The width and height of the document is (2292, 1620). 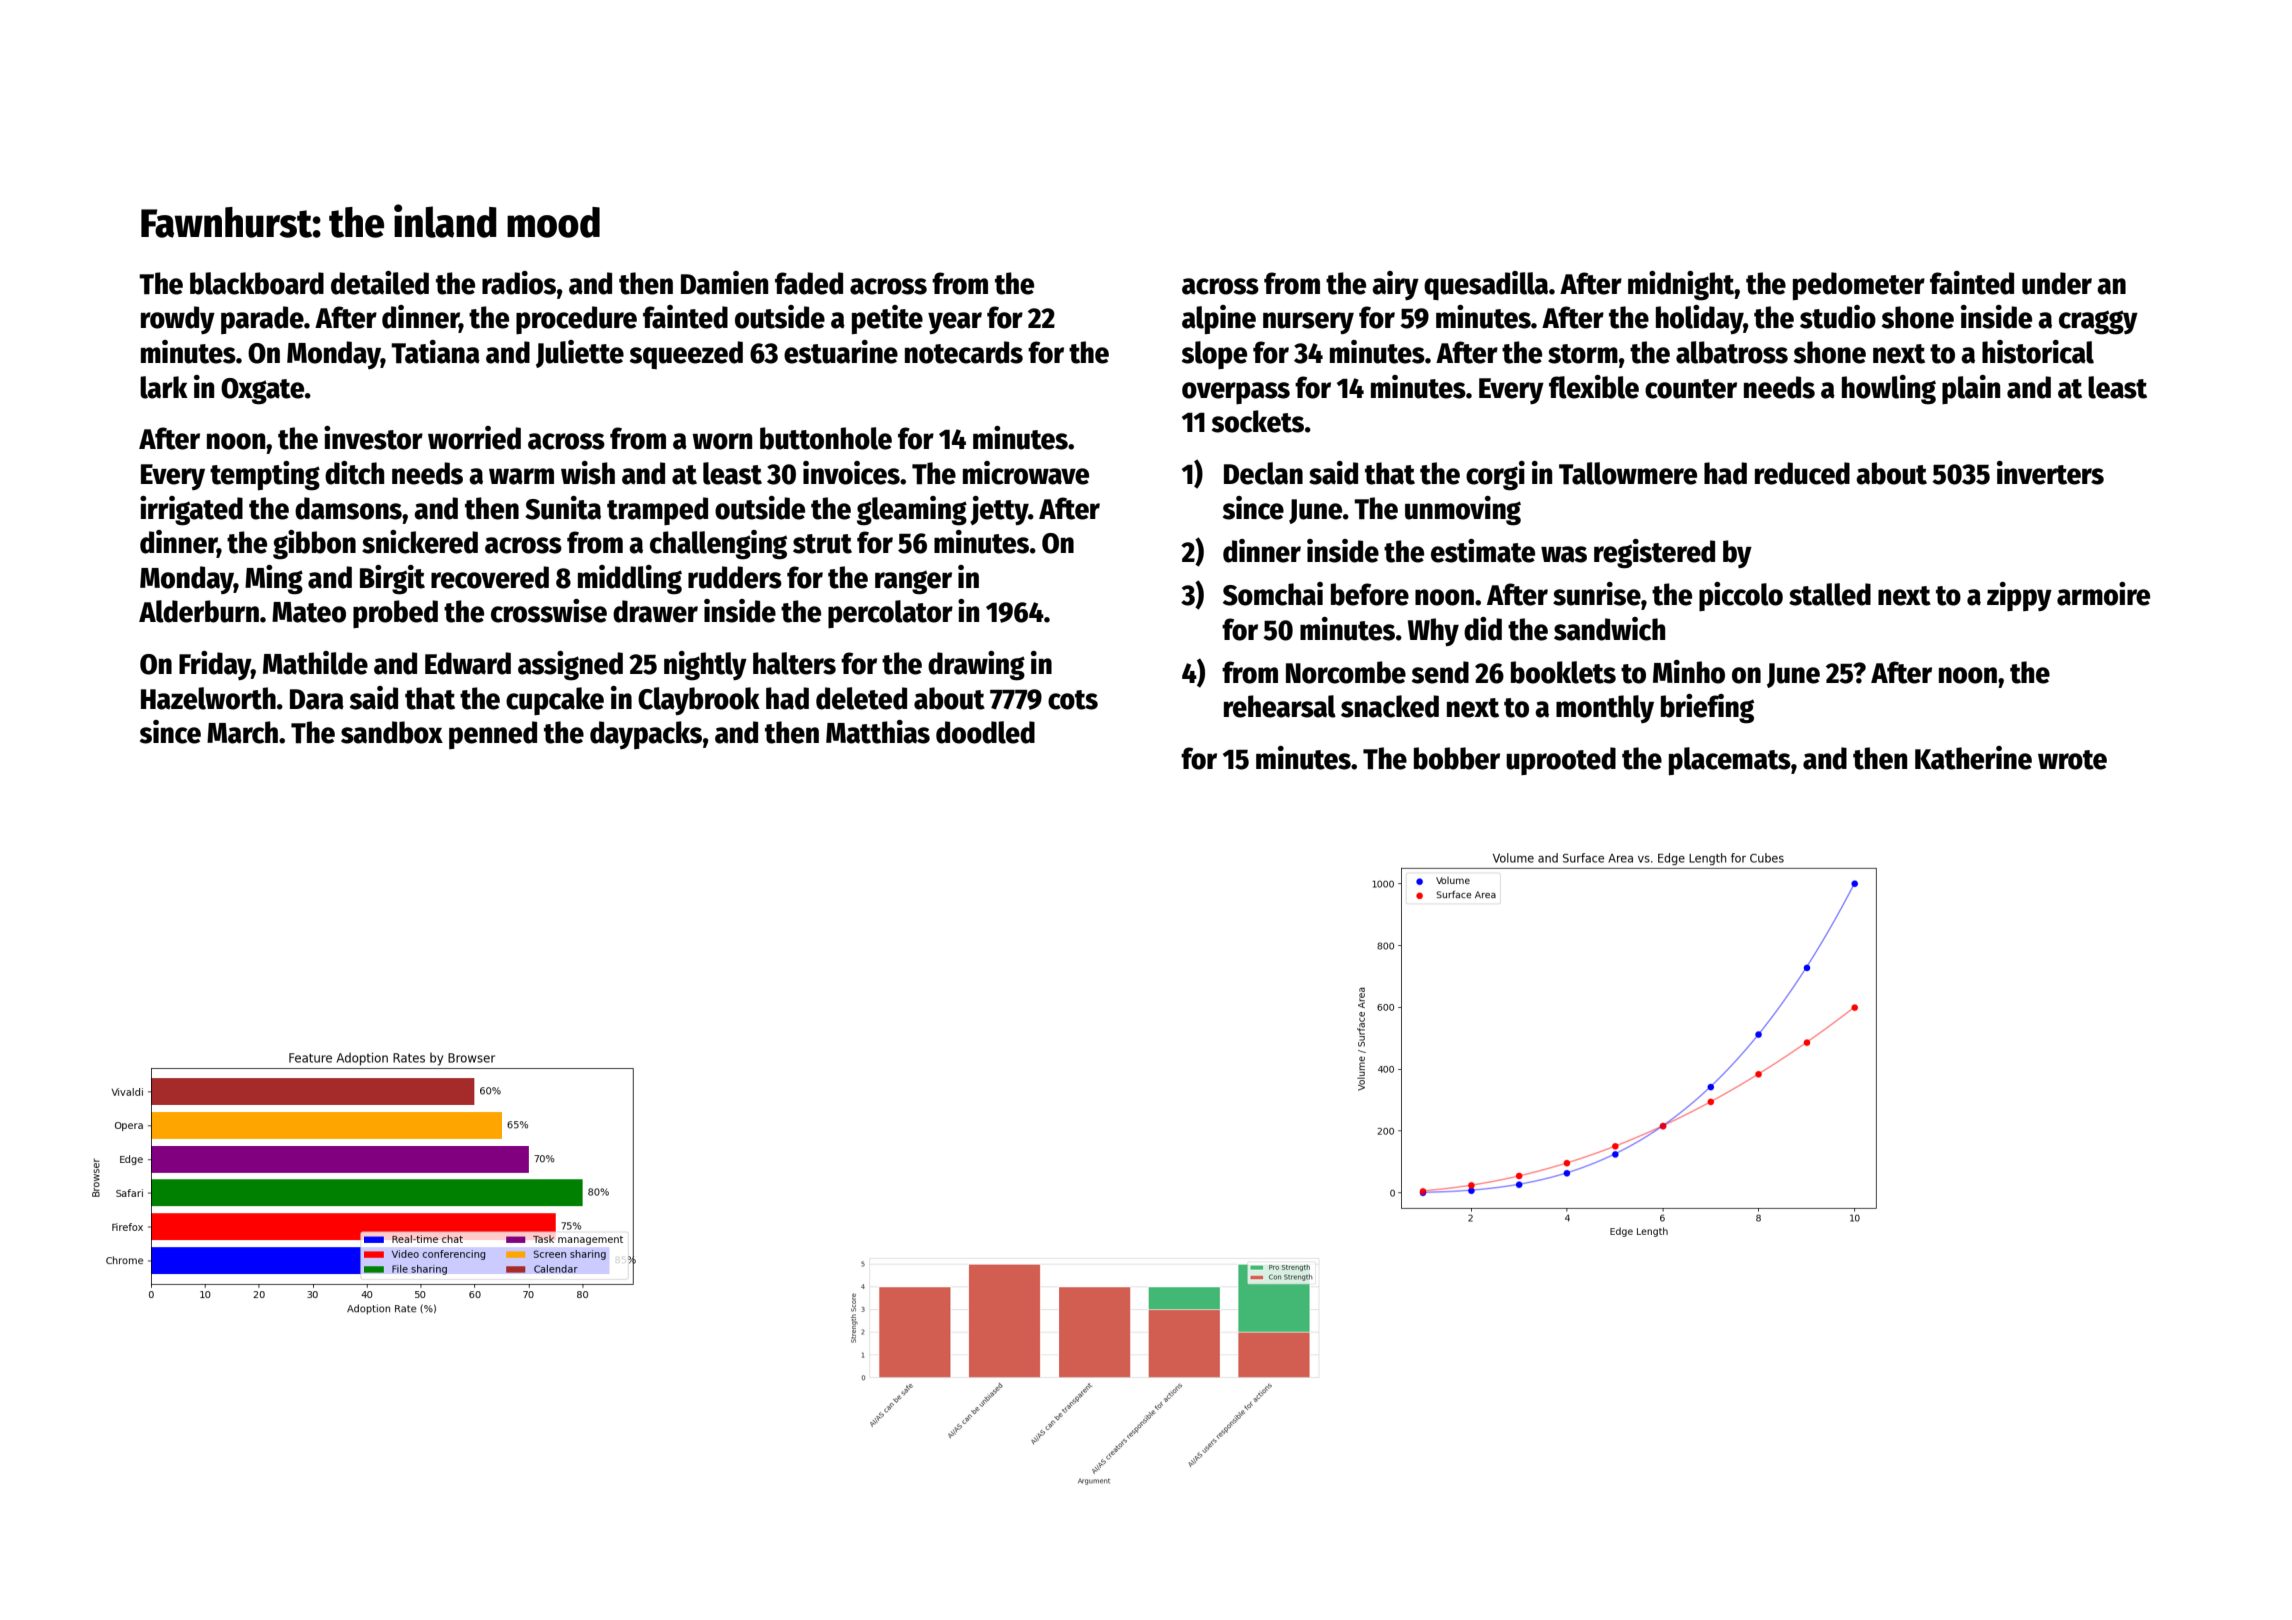 I want to click on under, so click(x=2057, y=283).
